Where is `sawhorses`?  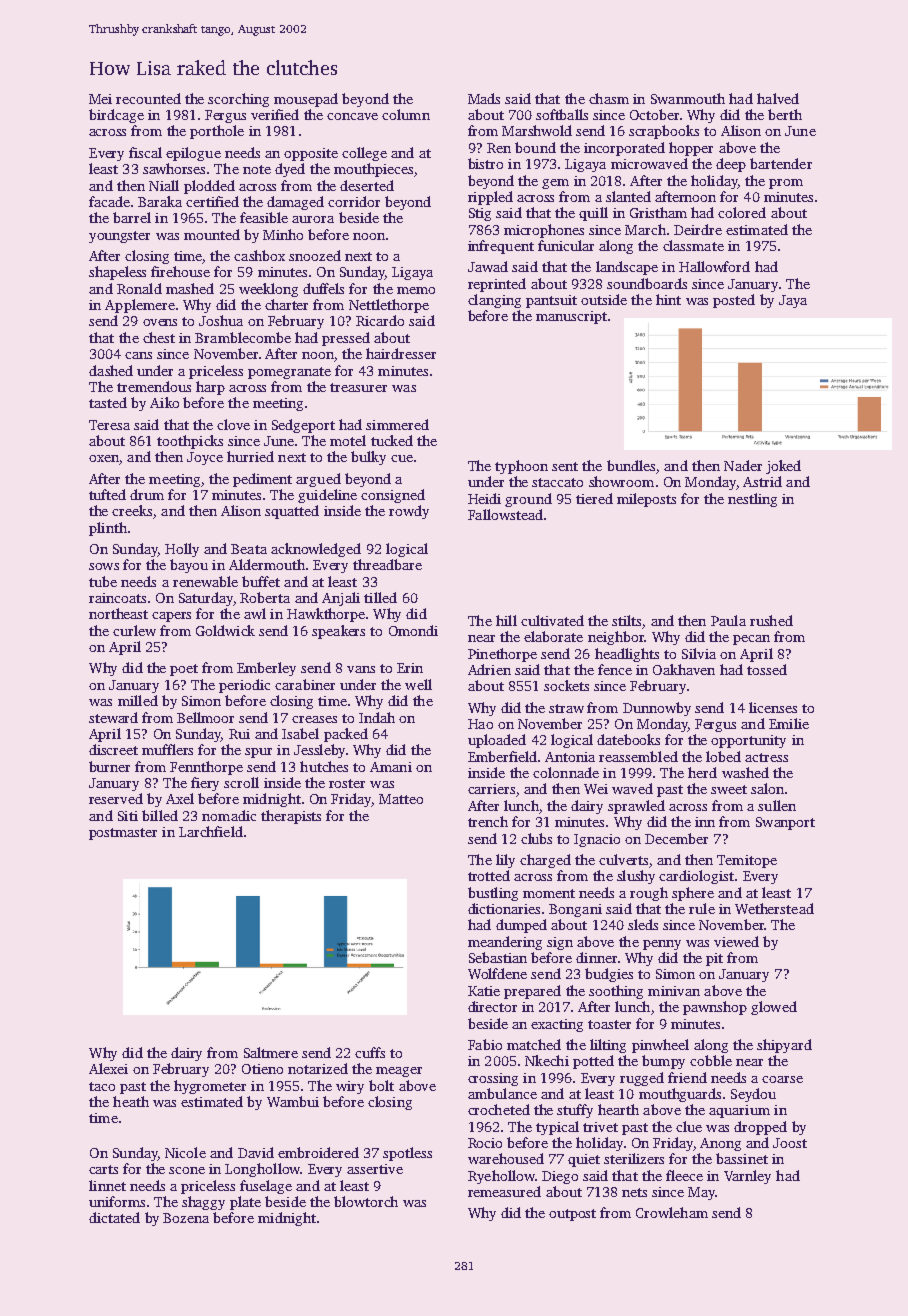
sawhorses is located at coordinates (174, 168).
